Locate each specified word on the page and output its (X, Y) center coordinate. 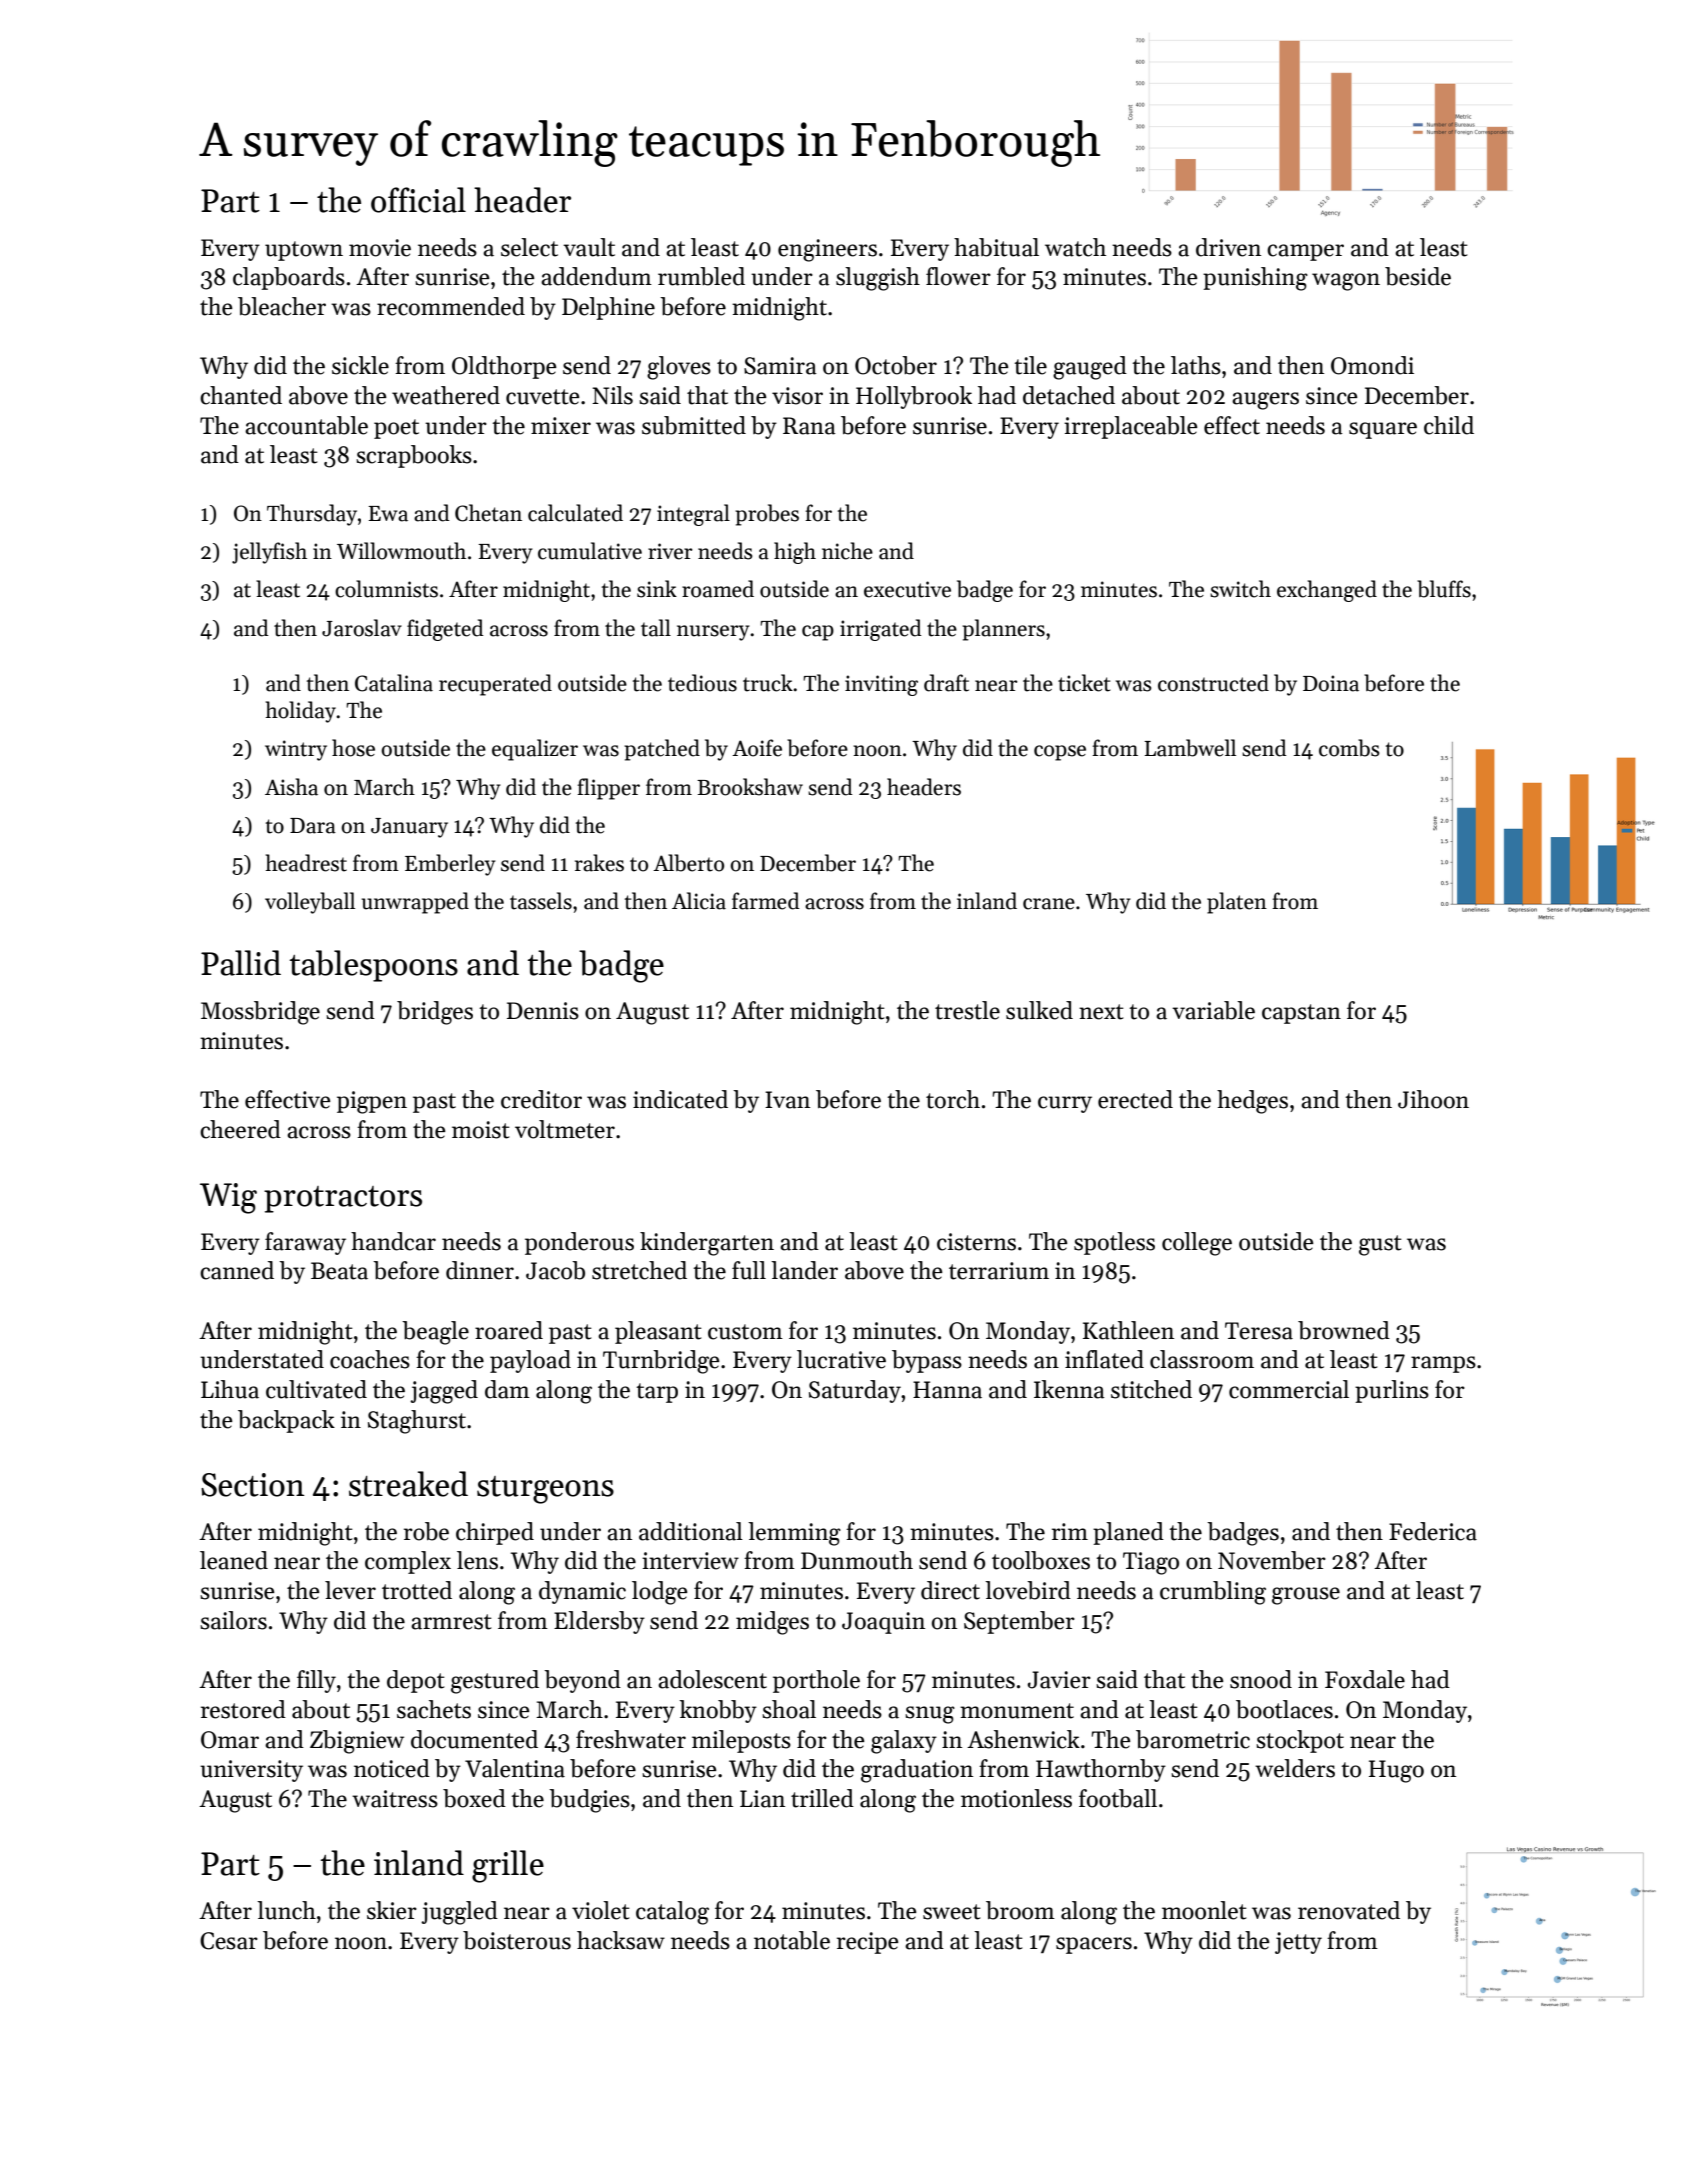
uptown (304, 251)
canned (237, 1270)
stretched (639, 1270)
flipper (608, 789)
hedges (1252, 1102)
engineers (827, 250)
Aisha (291, 787)
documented (474, 1739)
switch (1240, 589)
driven (1228, 247)
